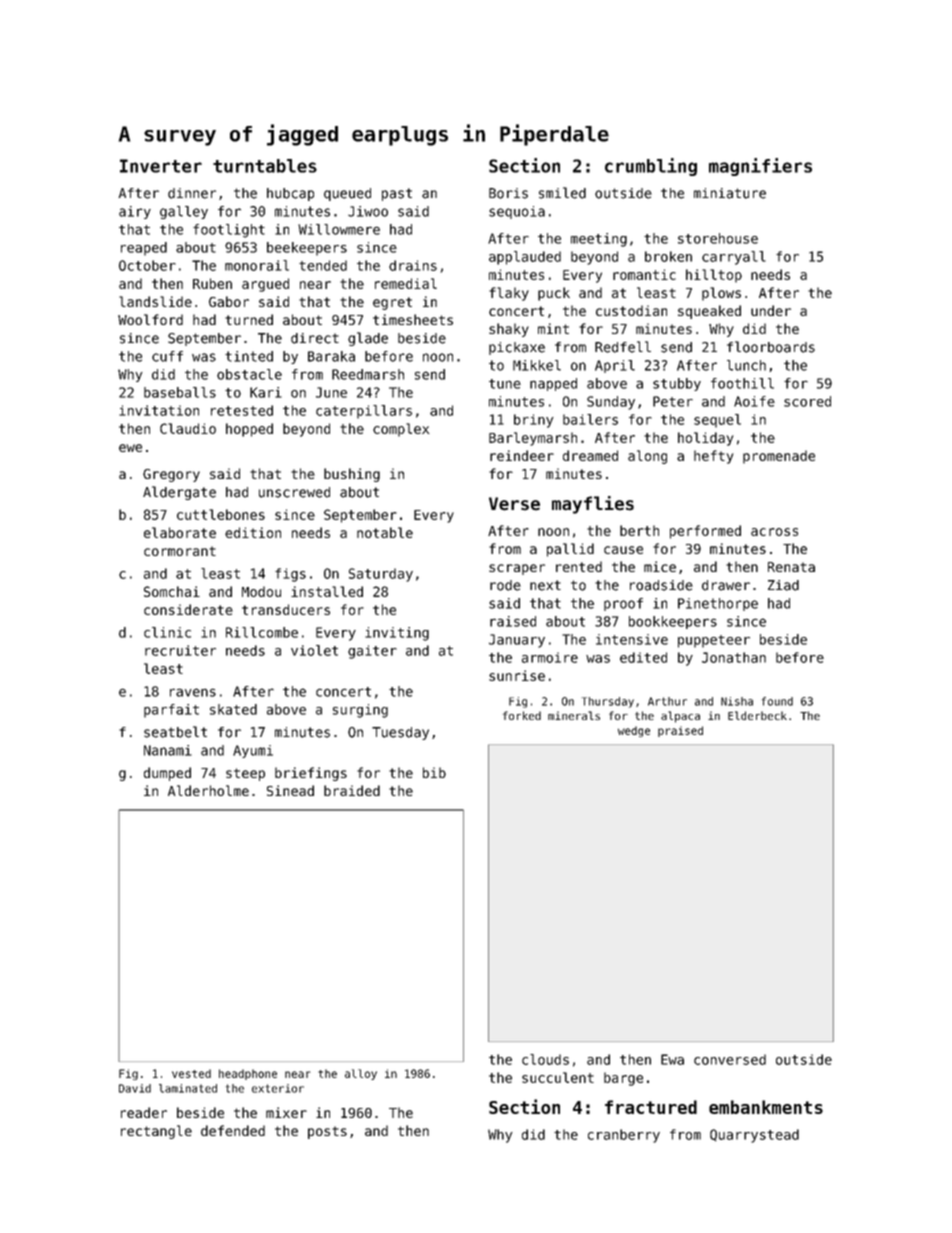 This screenshot has height=1233, width=952. I want to click on dreamed, so click(590, 455).
